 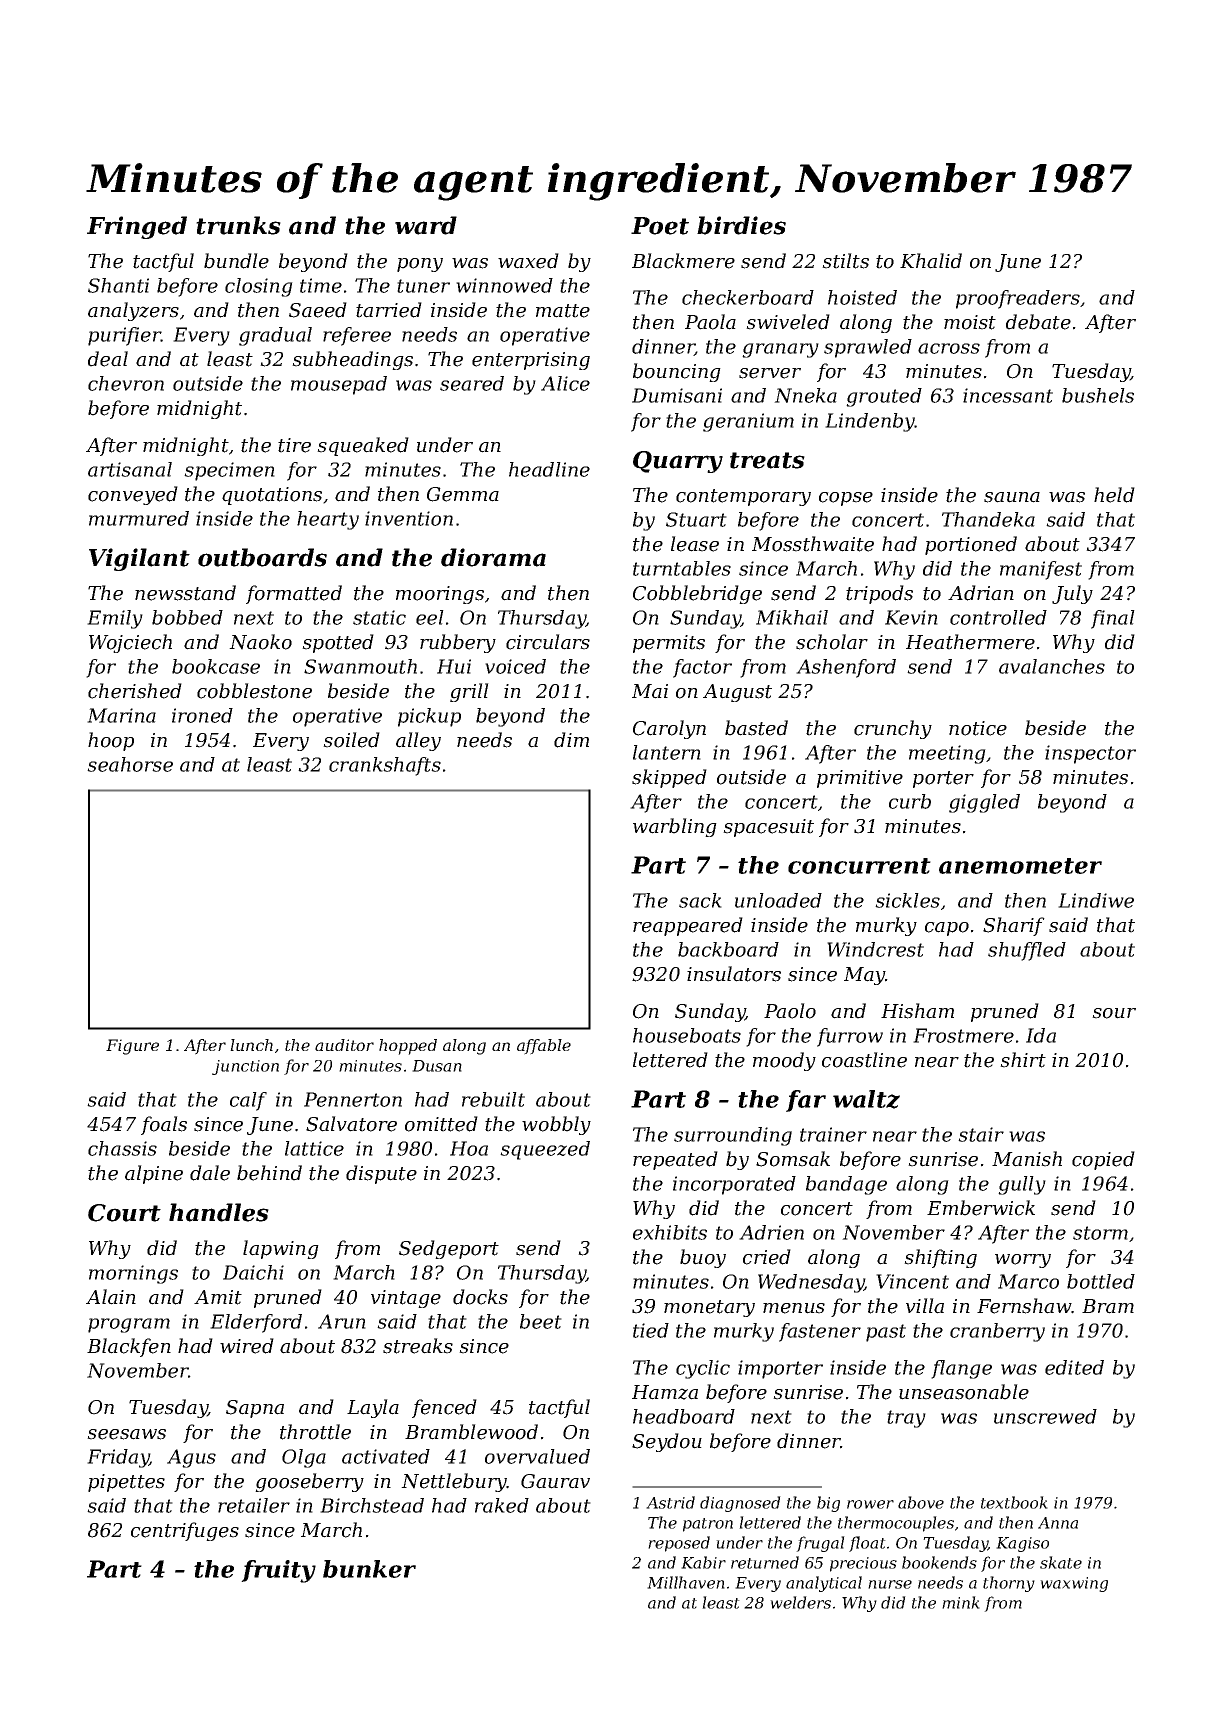 What do you see at coordinates (352, 360) in the screenshot?
I see `subheadings` at bounding box center [352, 360].
